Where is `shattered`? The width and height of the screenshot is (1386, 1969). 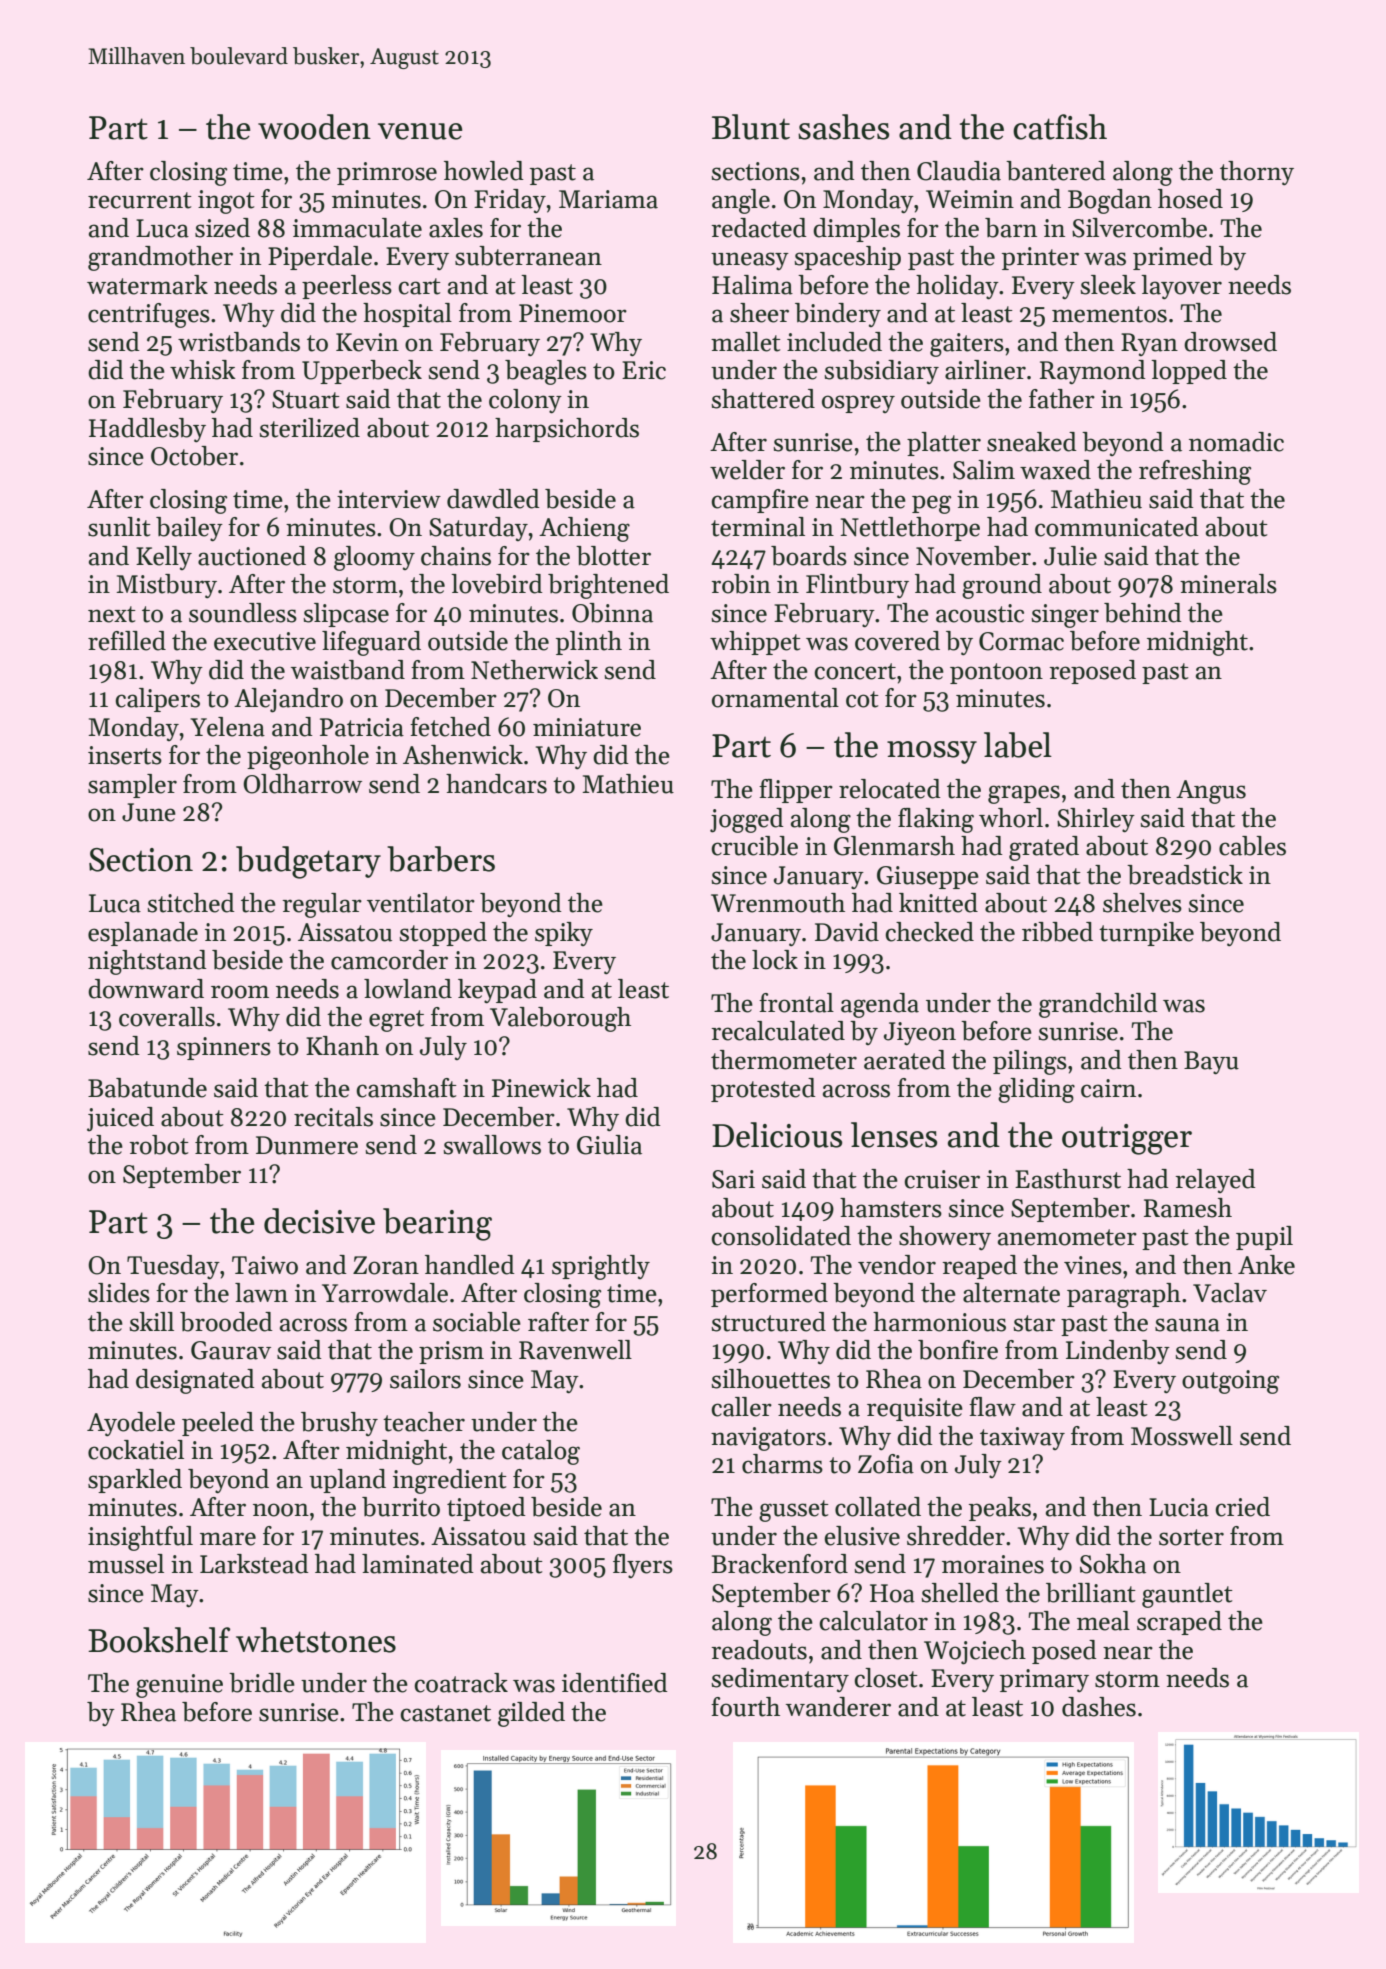
shattered is located at coordinates (763, 399).
